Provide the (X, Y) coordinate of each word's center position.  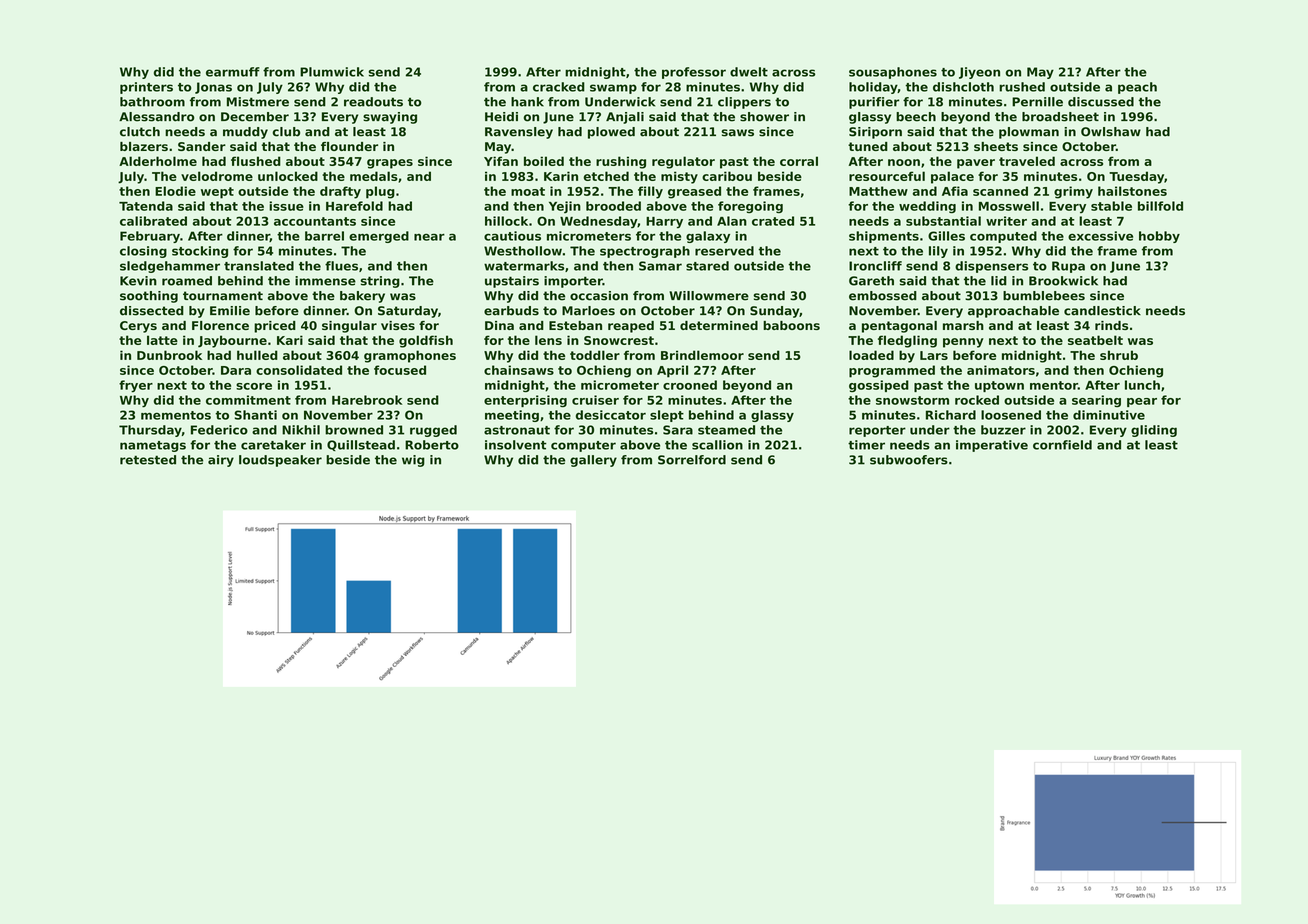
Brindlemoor (702, 355)
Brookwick (1063, 281)
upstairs (512, 282)
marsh (963, 325)
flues (341, 266)
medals (374, 176)
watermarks (524, 266)
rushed (1022, 87)
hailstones (1132, 191)
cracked (559, 87)
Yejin (565, 207)
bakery (362, 297)
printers (146, 88)
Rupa (1068, 267)
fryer (136, 386)
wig (413, 461)
